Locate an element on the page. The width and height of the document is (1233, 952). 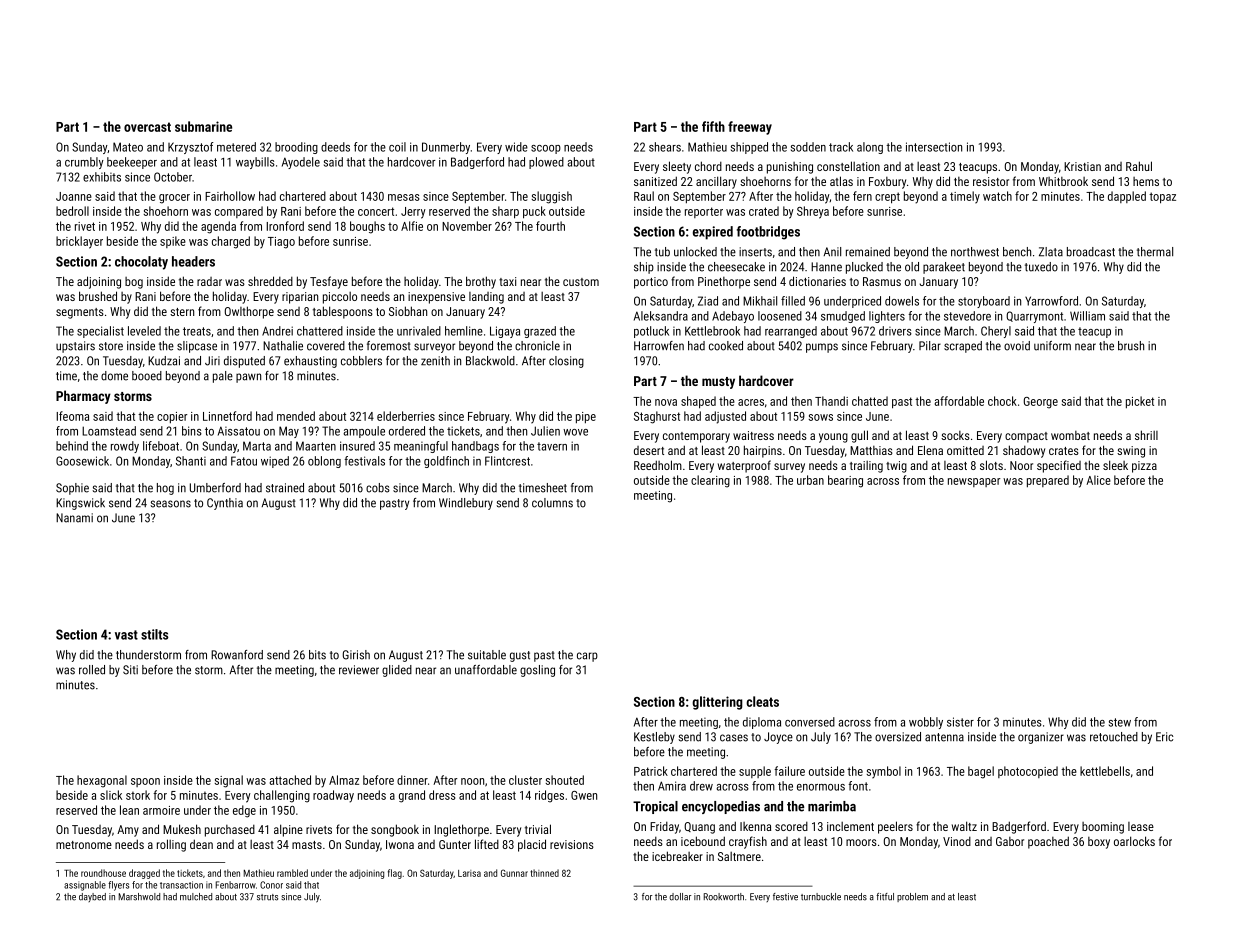
problem is located at coordinates (912, 897).
